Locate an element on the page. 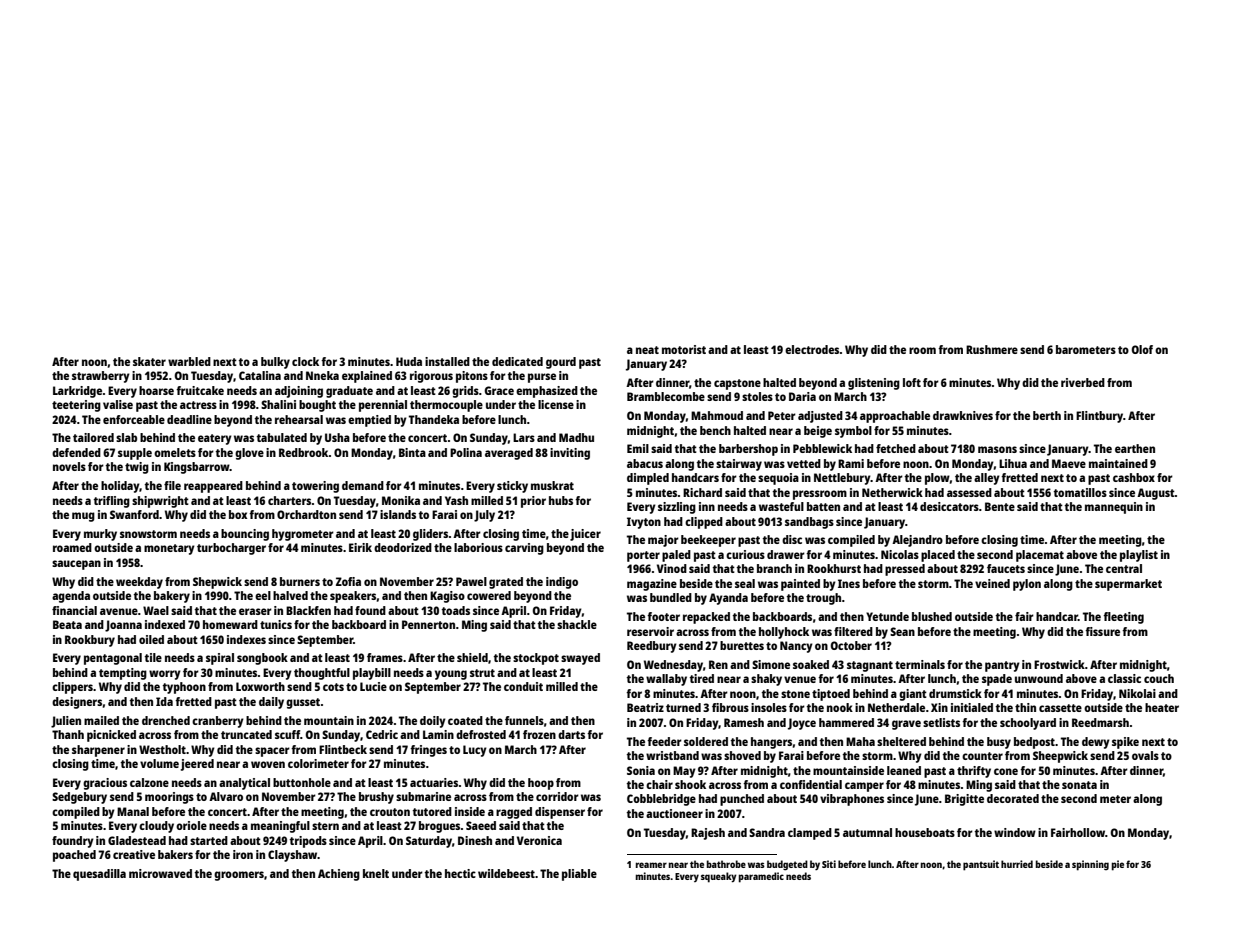  cassette is located at coordinates (1060, 708).
